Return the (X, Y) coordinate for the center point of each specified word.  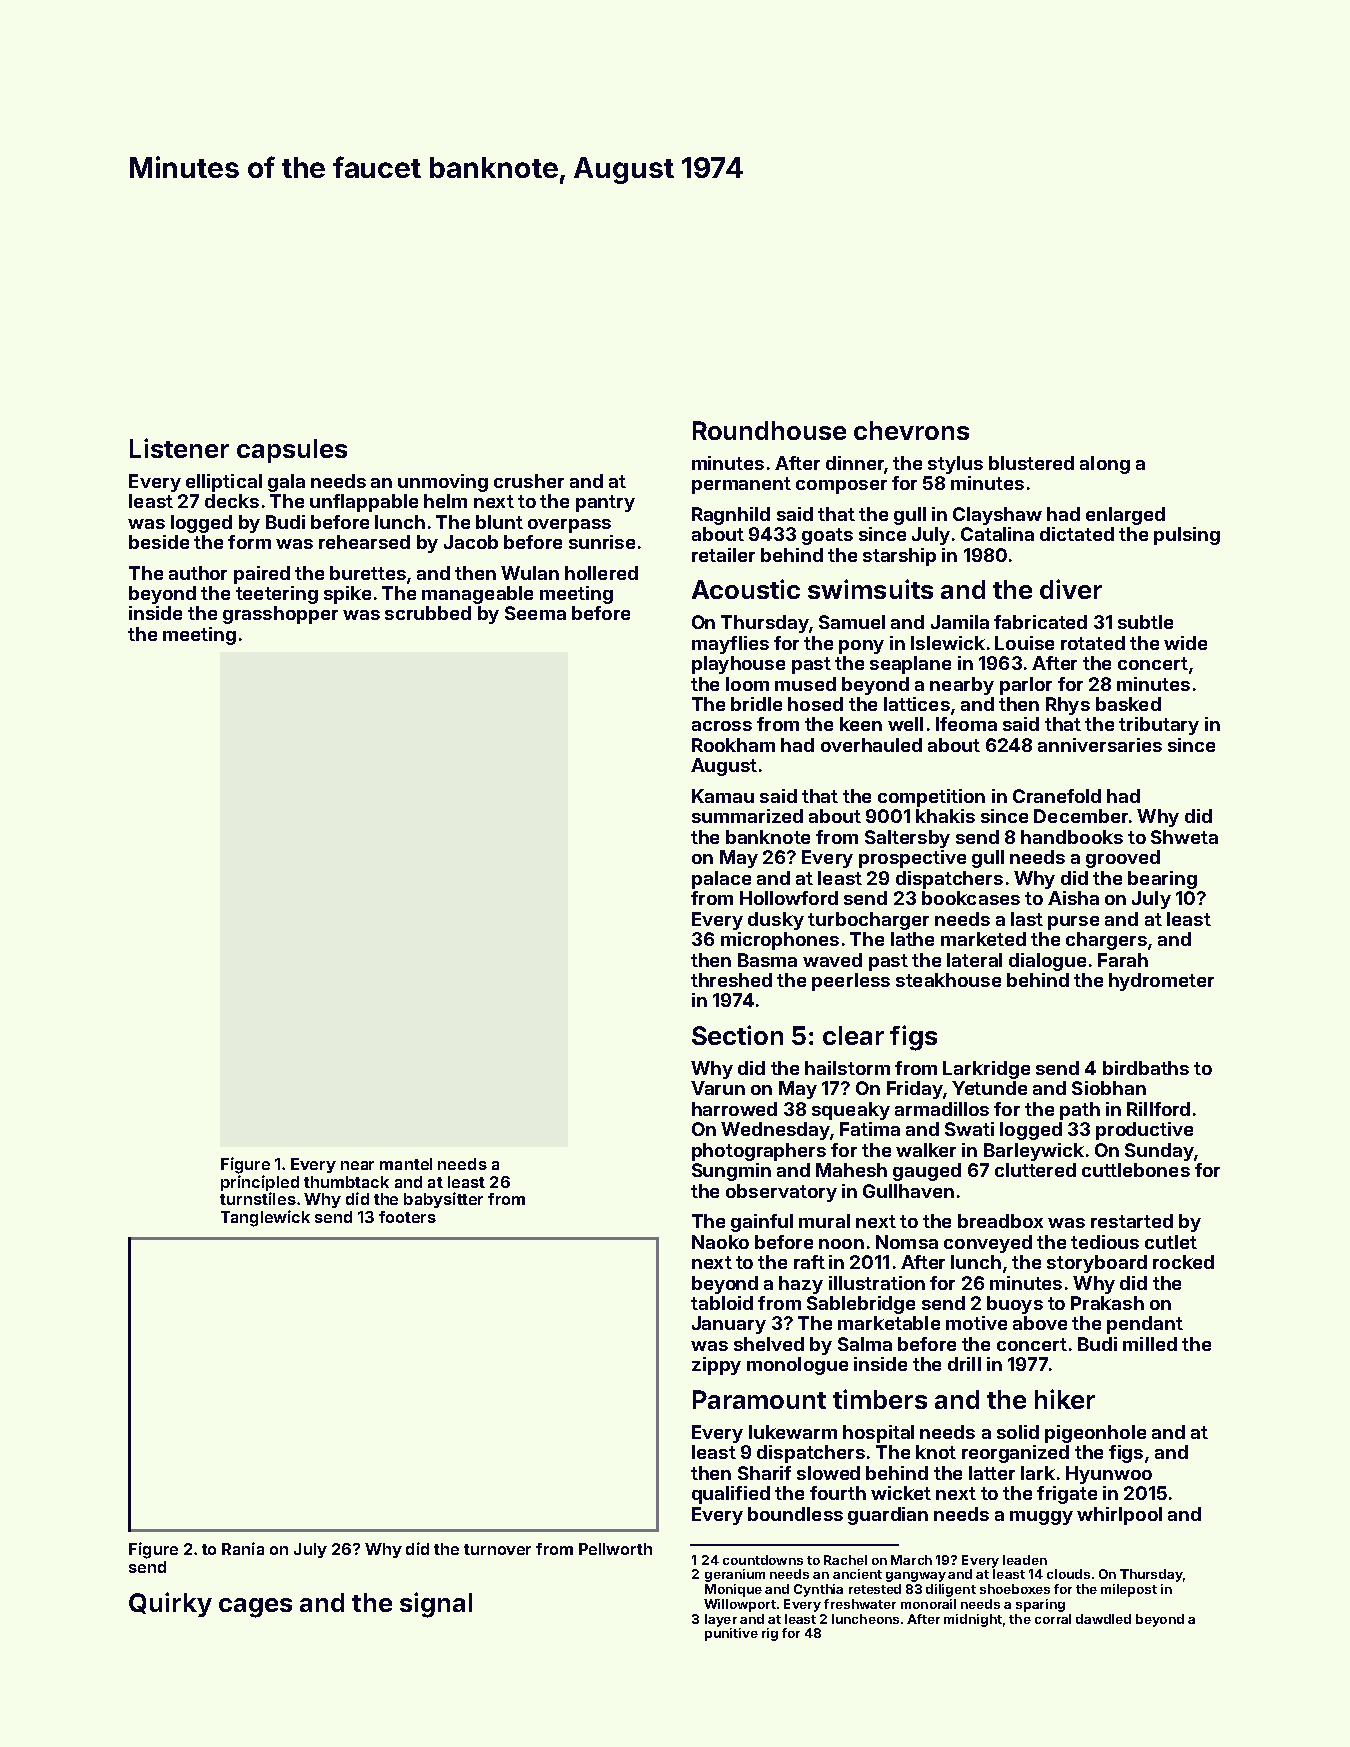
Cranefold (1057, 796)
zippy (716, 1366)
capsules (292, 451)
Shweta (1184, 837)
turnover (497, 1549)
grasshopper (280, 615)
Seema (535, 613)
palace (721, 880)
